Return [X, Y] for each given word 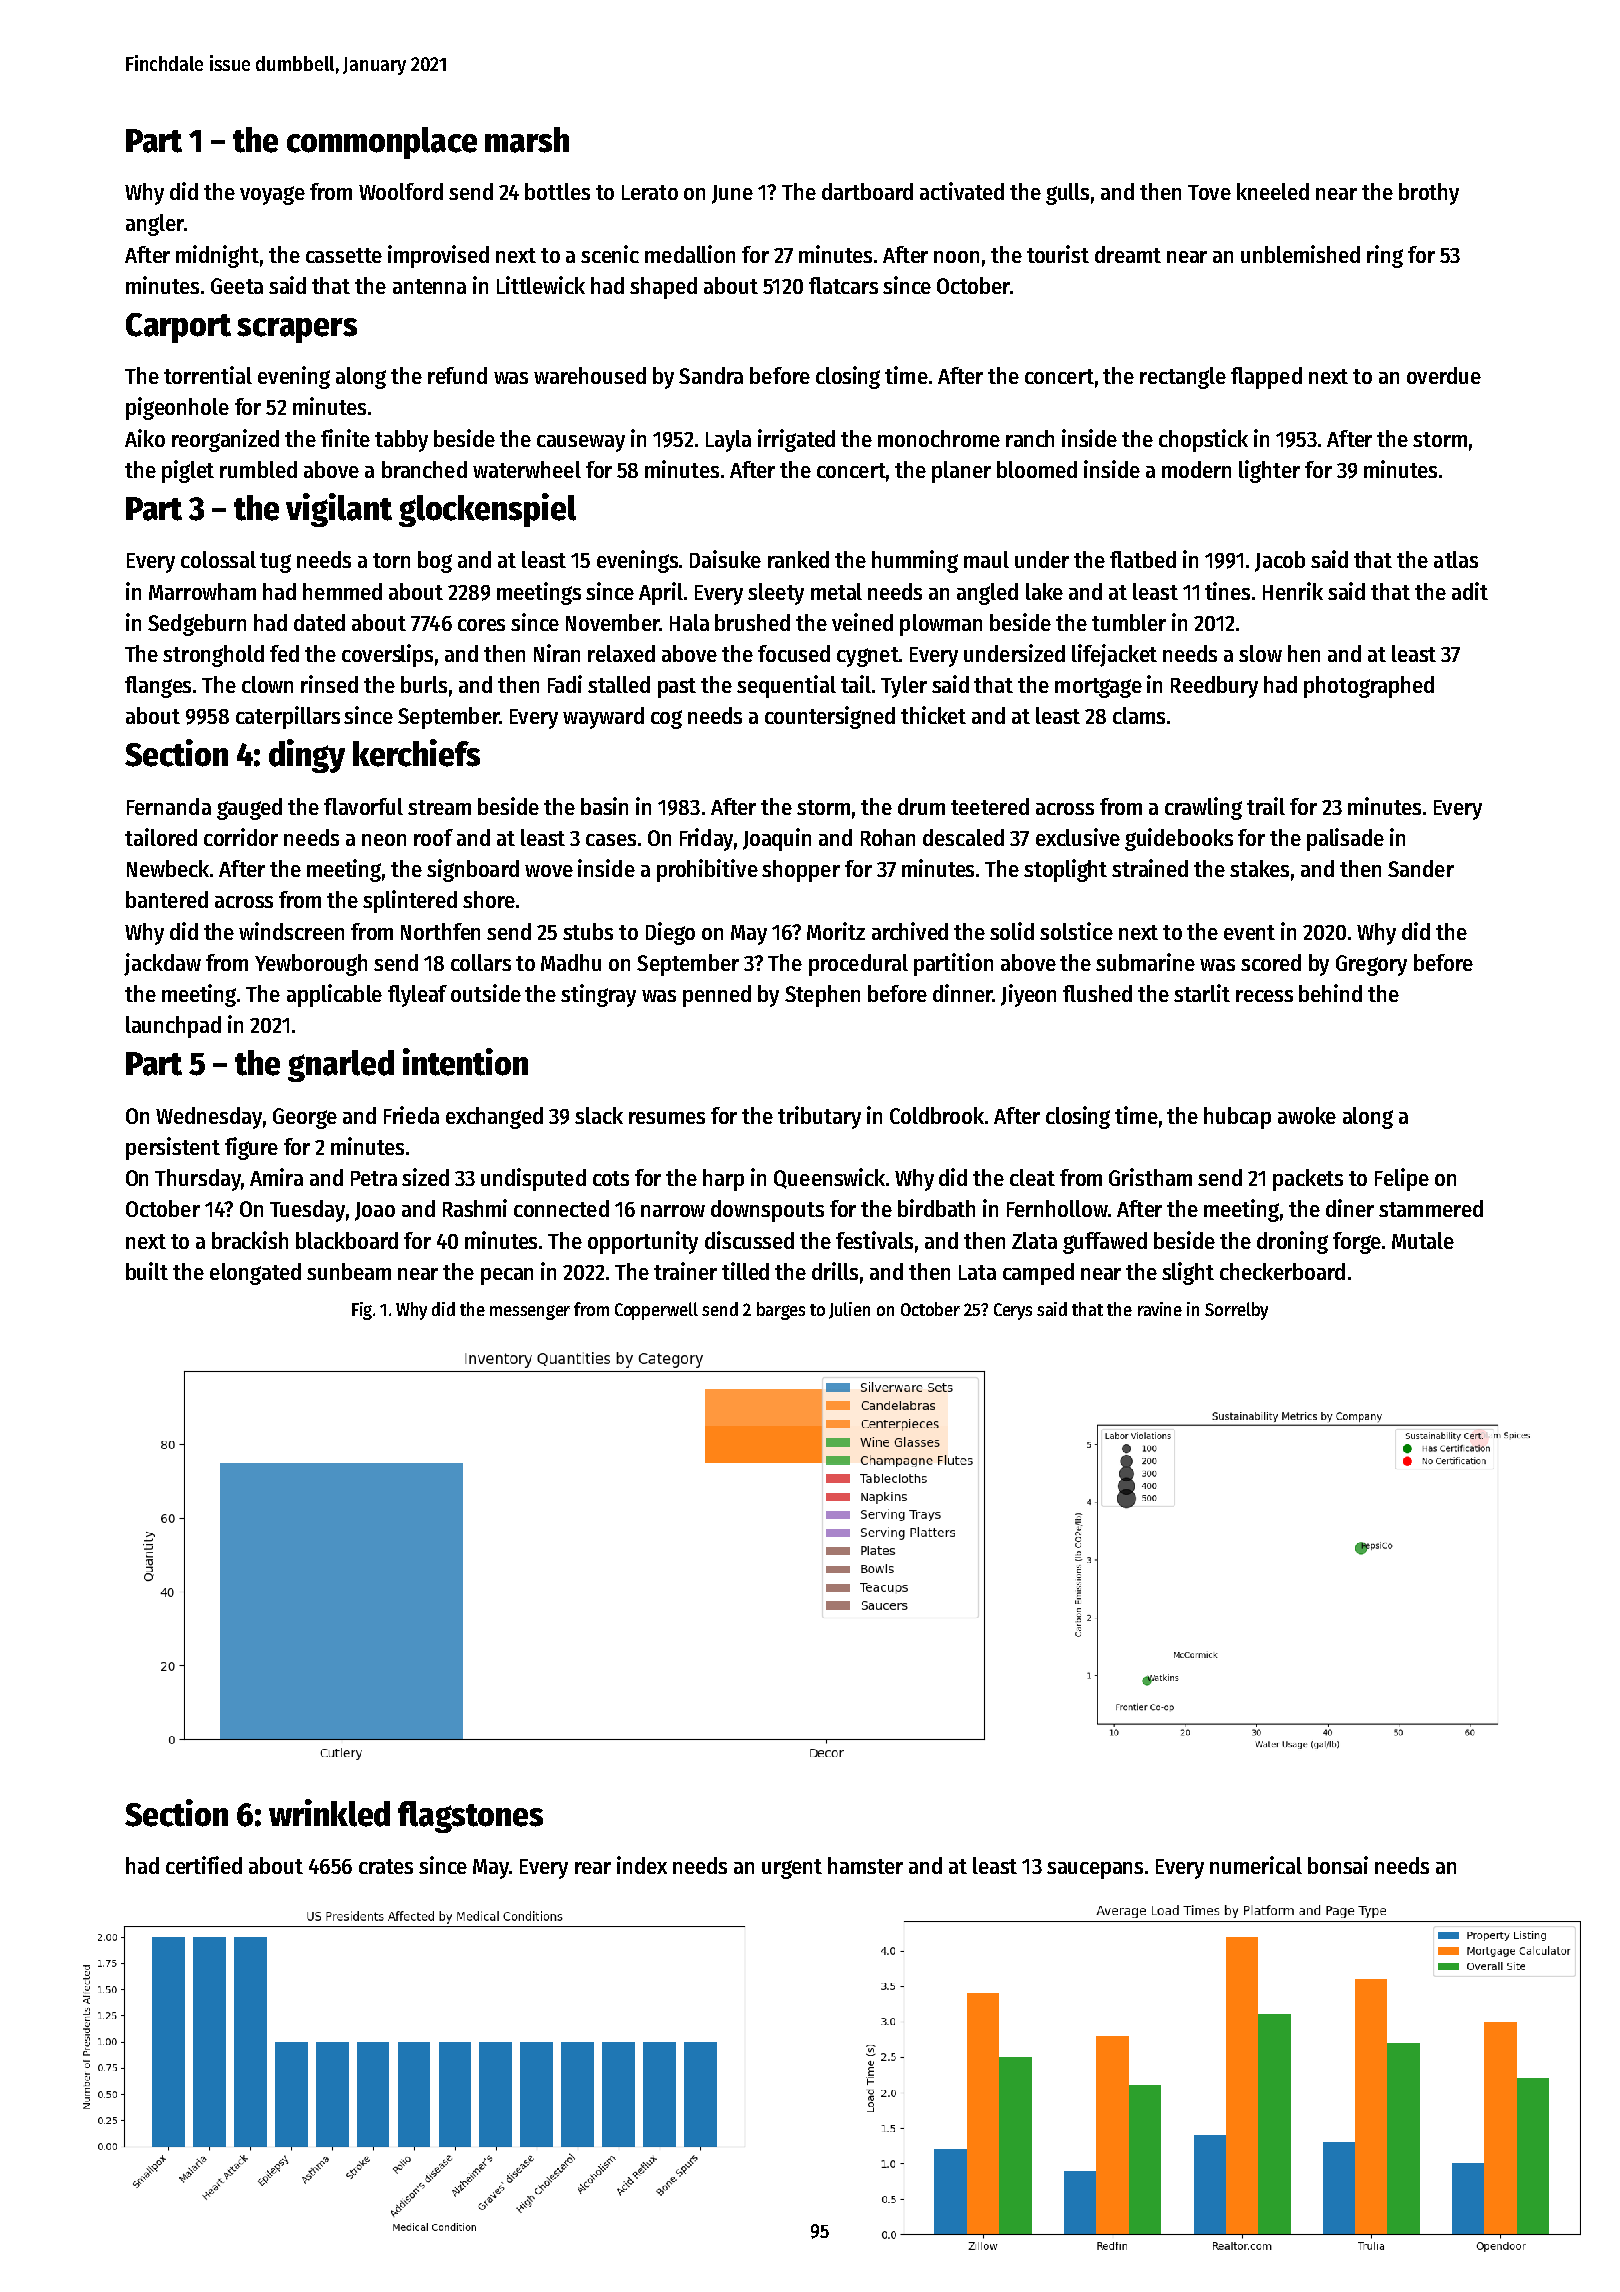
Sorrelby [1236, 1311]
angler [155, 225]
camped [1038, 1274]
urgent [792, 1869]
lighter [1269, 471]
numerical [1256, 1865]
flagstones [470, 1817]
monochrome [939, 438]
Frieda [411, 1115]
